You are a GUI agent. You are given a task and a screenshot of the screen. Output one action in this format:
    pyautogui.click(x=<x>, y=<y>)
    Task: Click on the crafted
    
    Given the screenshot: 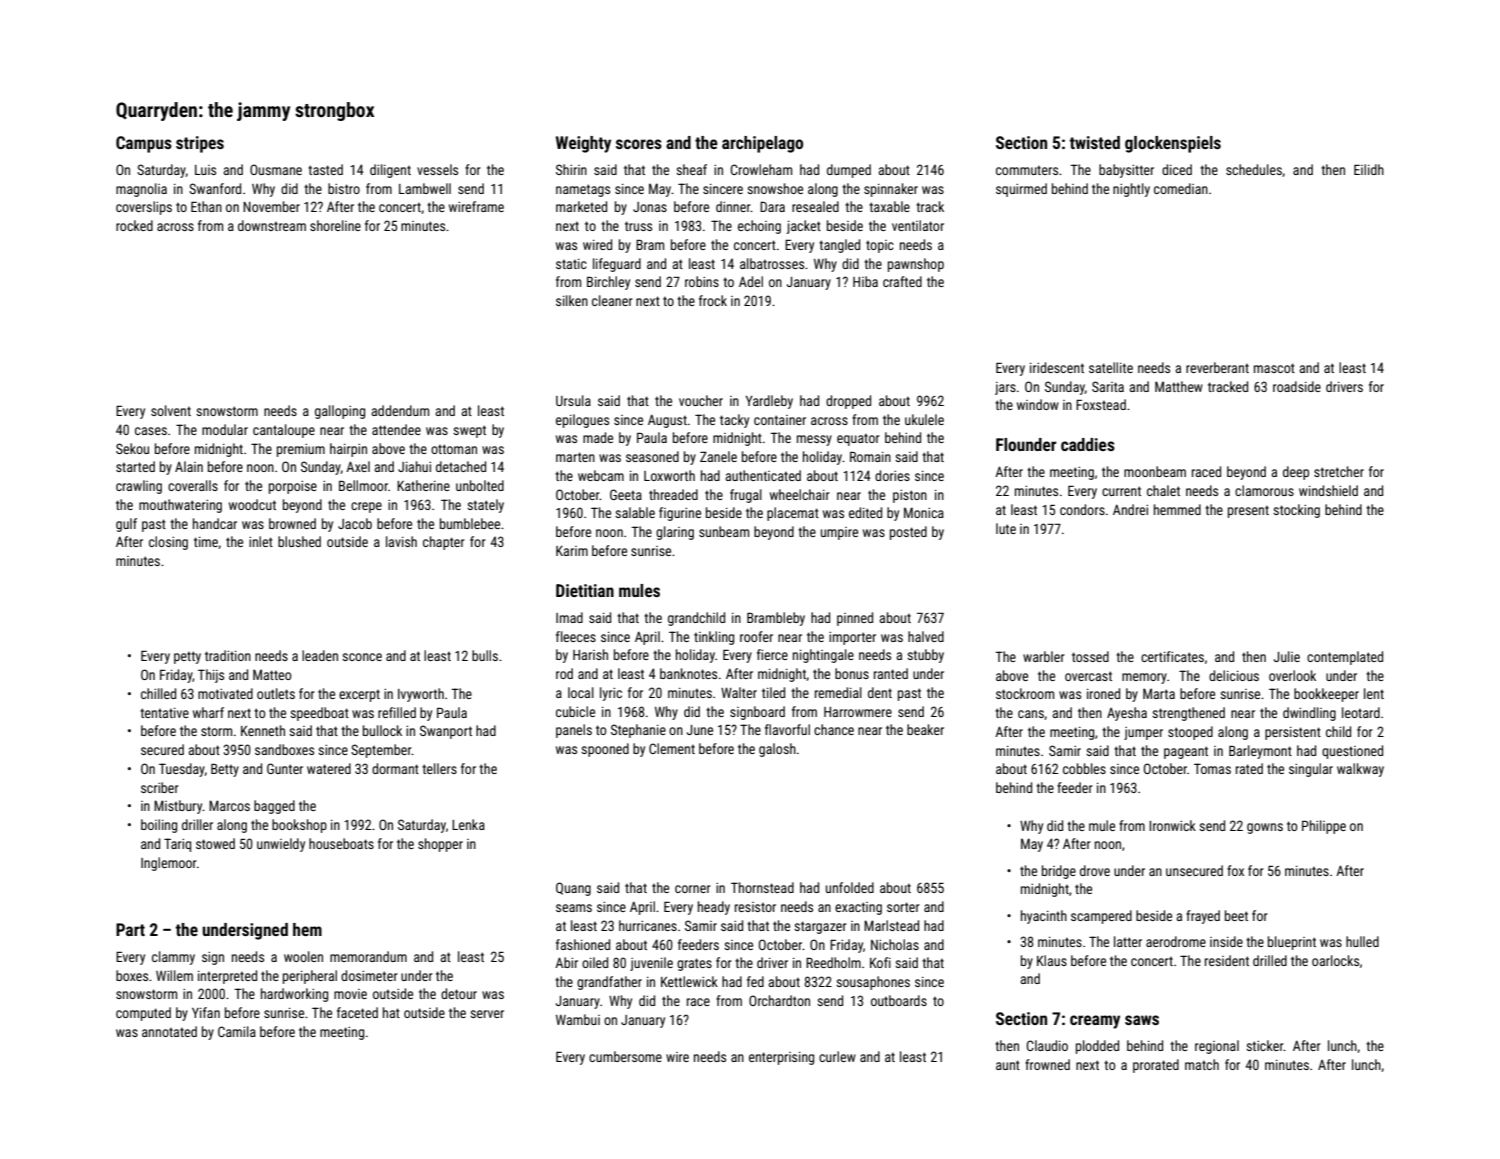 What is the action you would take?
    pyautogui.click(x=902, y=281)
